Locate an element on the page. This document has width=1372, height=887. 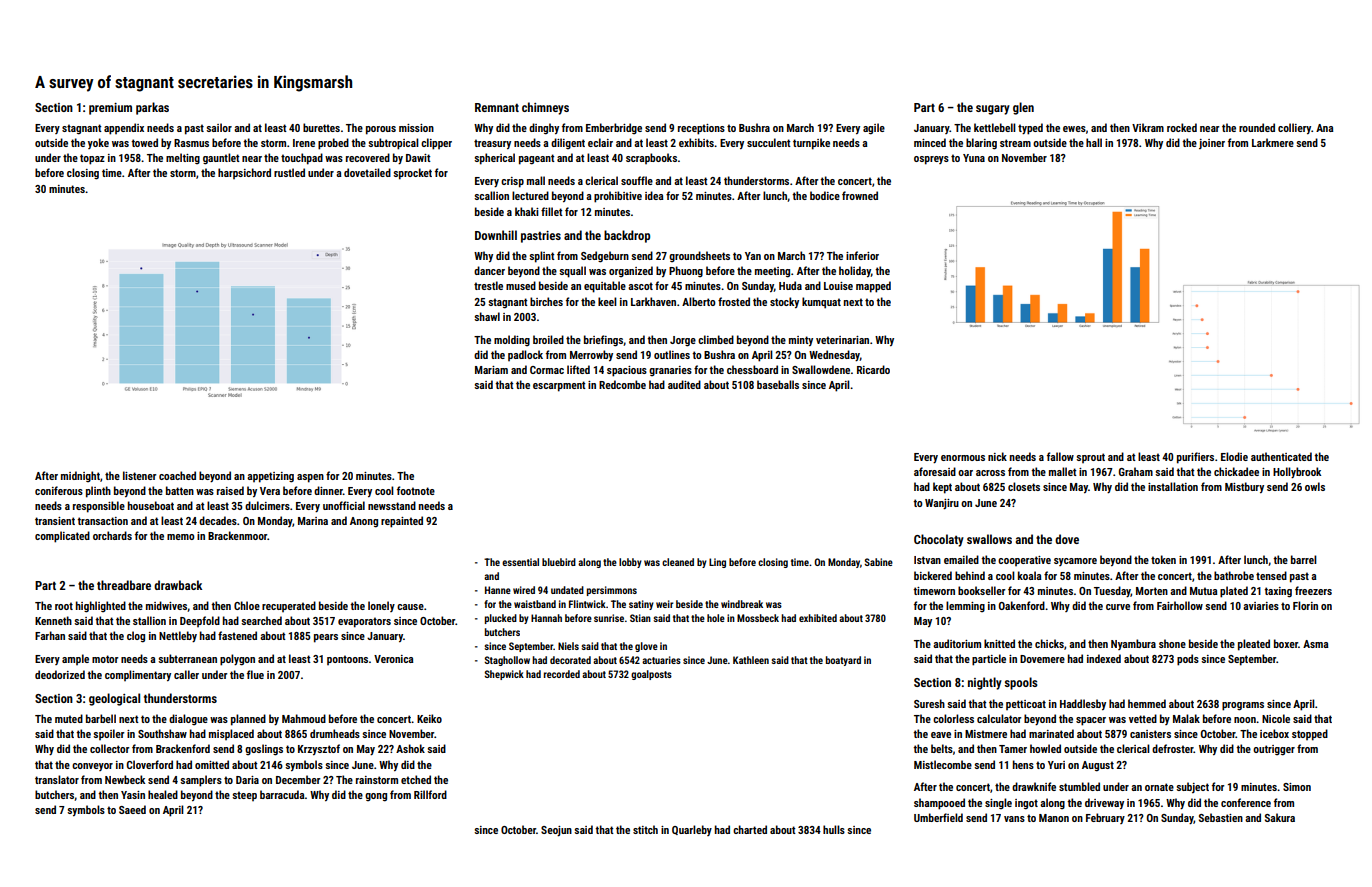
lonely is located at coordinates (381, 606).
